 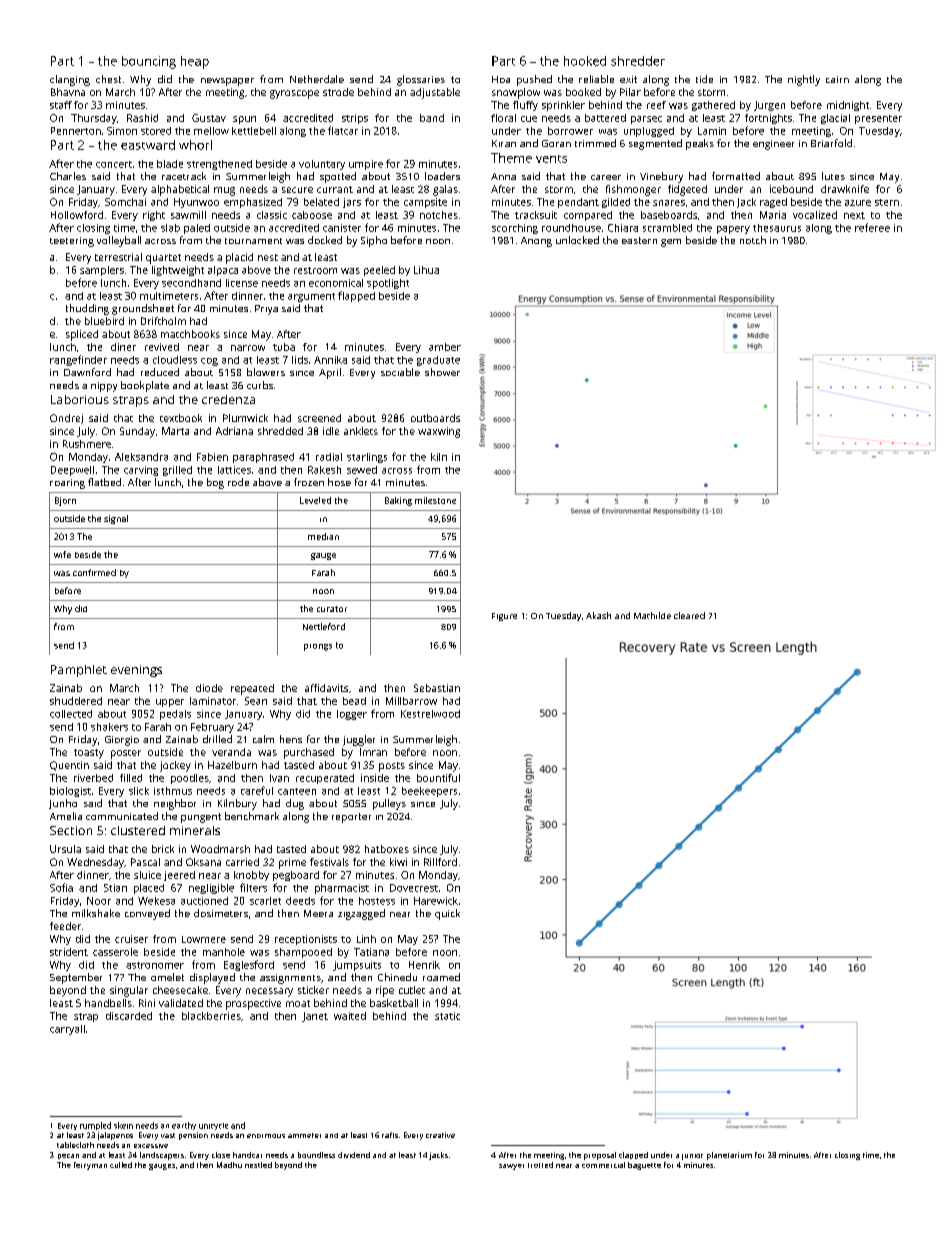 I want to click on Linh, so click(x=366, y=939).
